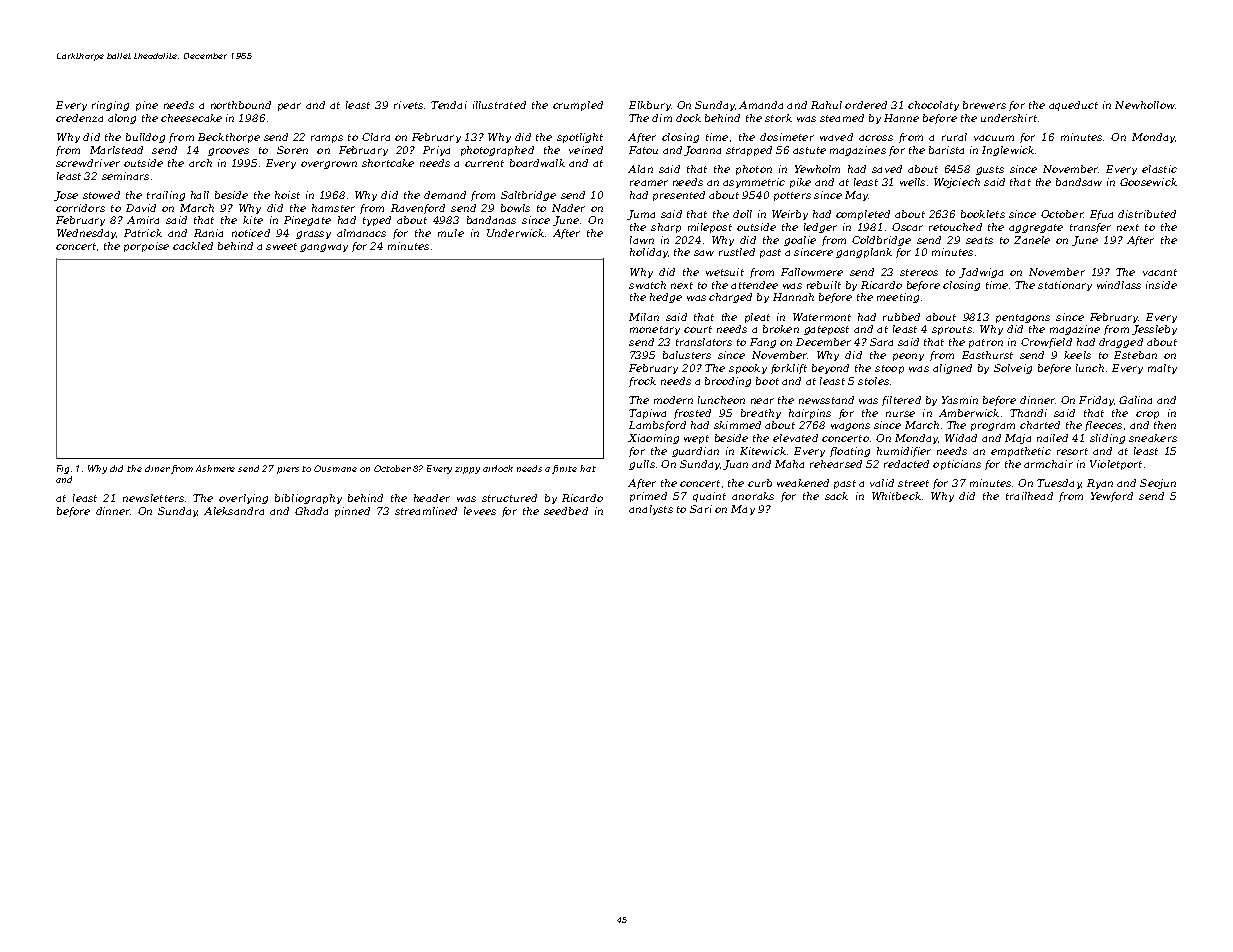  Describe the element at coordinates (110, 106) in the image. I see `ringing` at that location.
